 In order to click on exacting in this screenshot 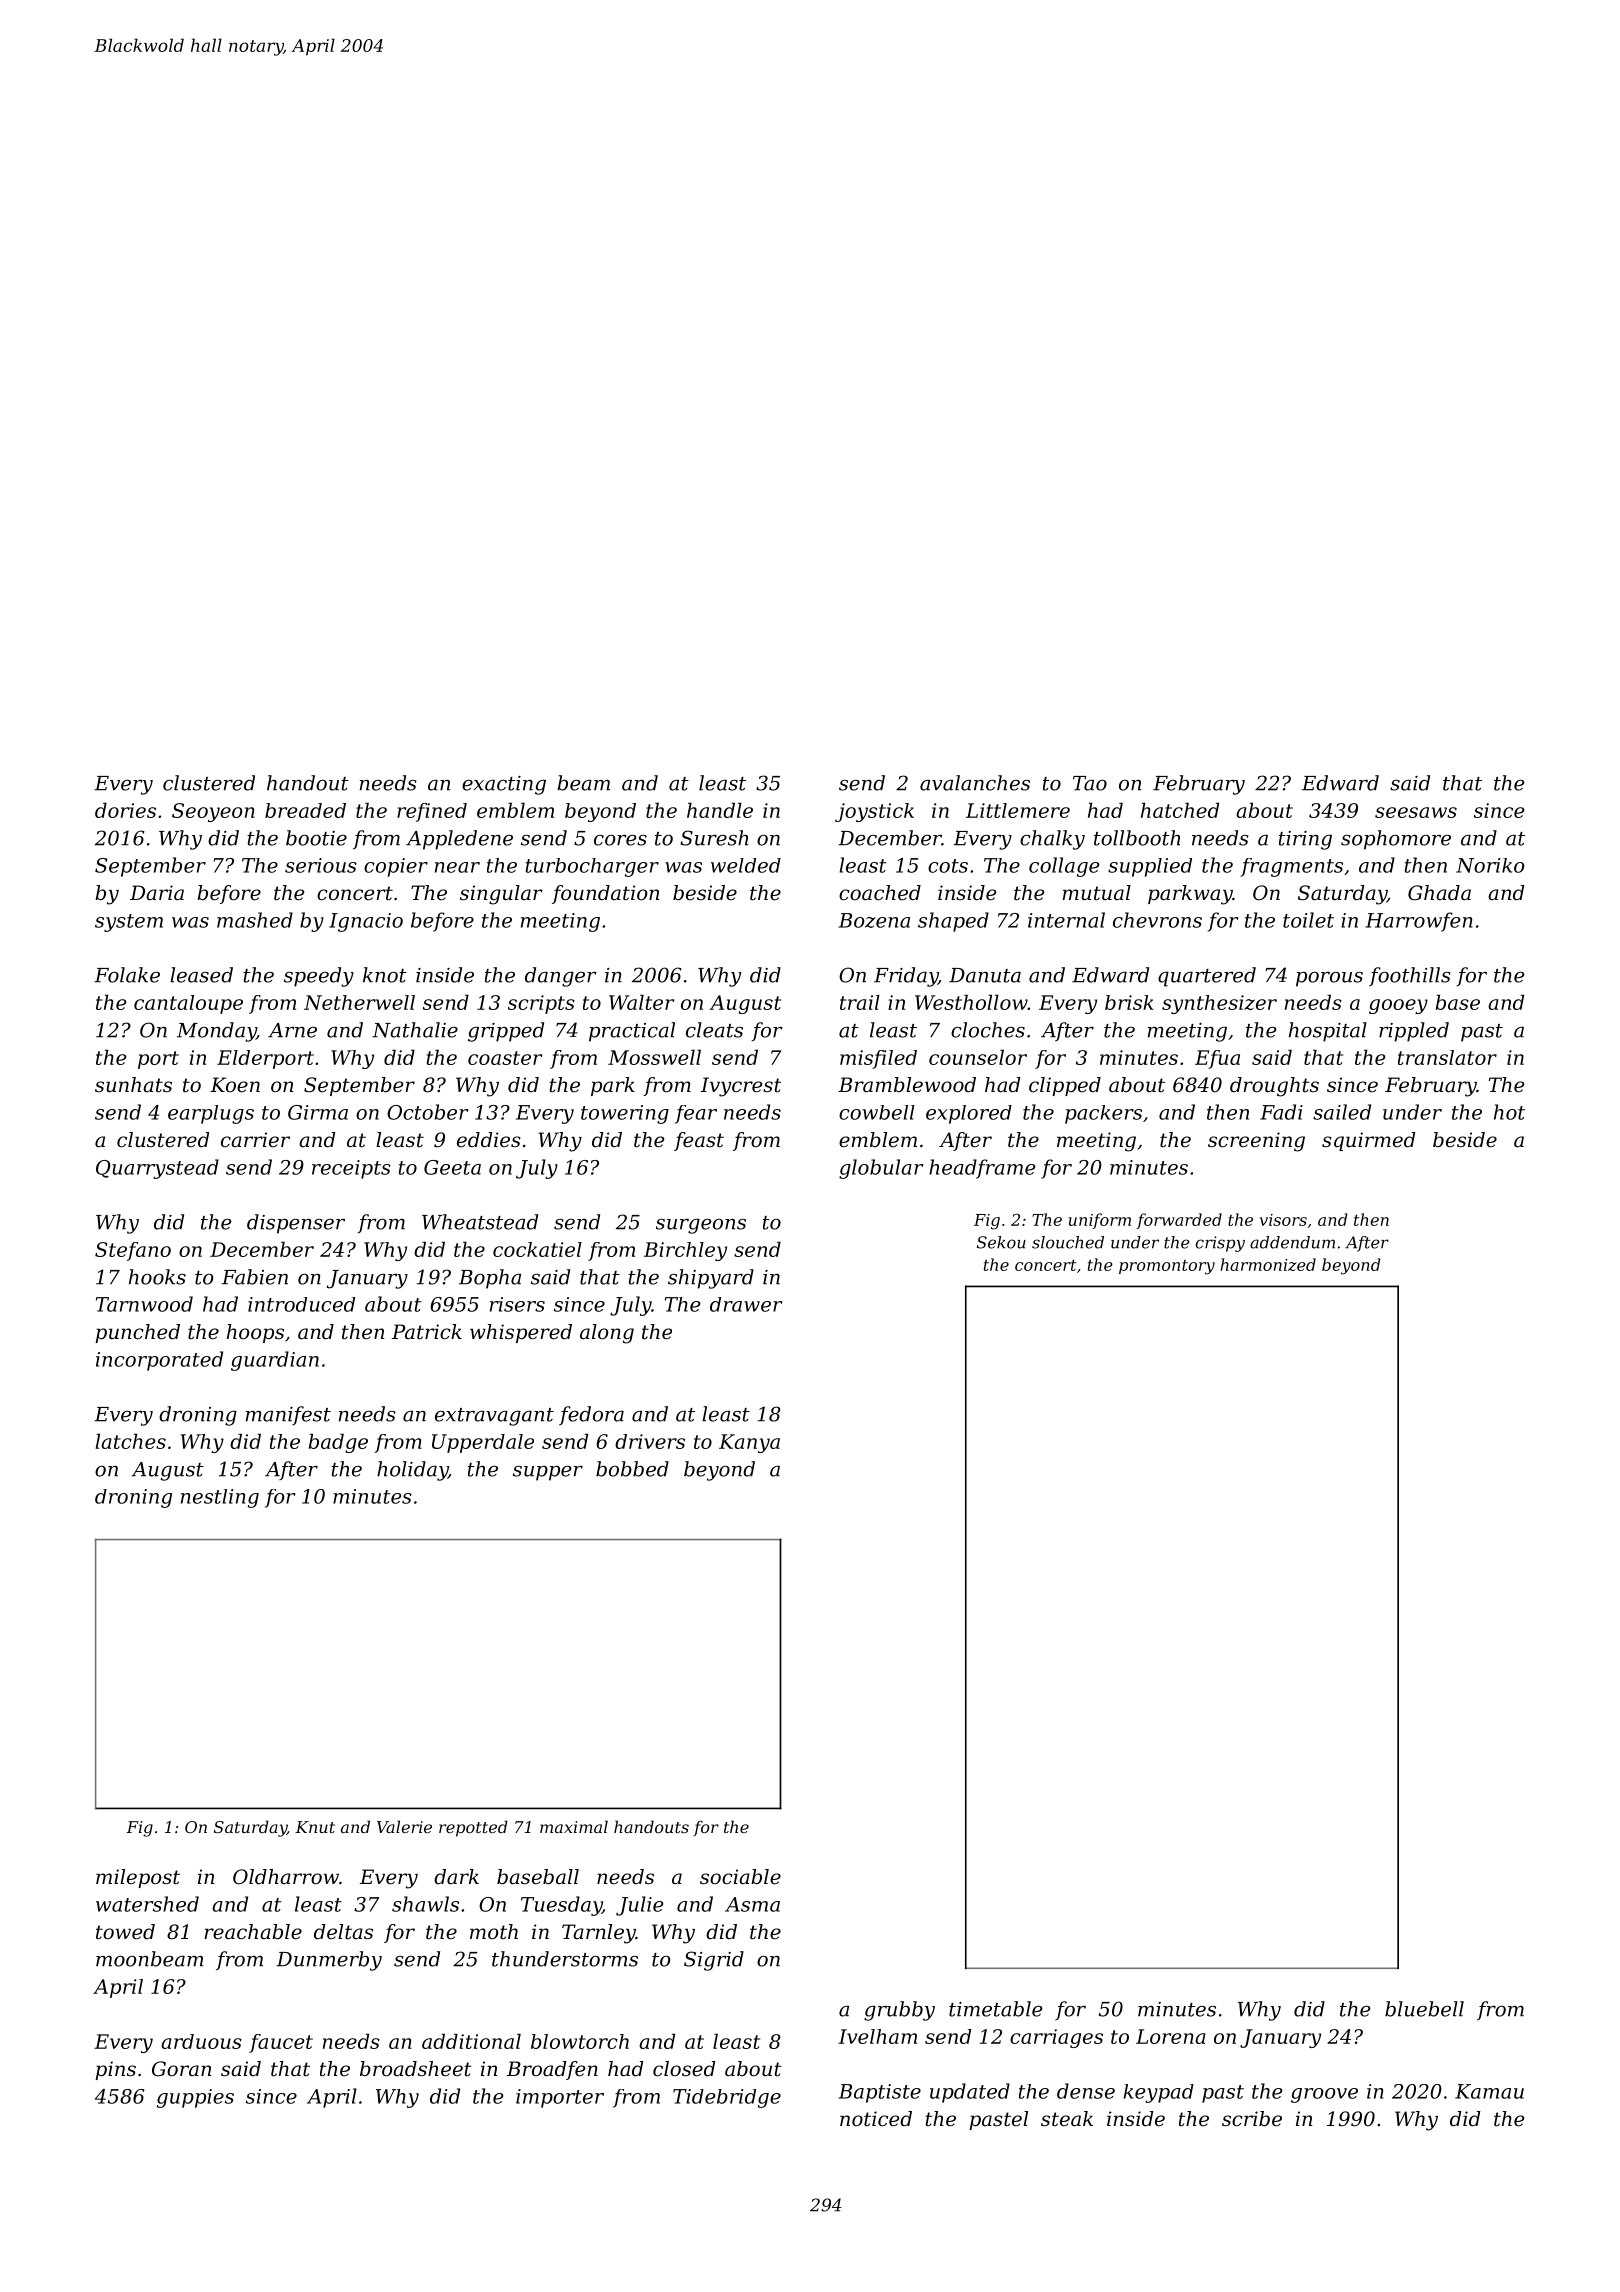, I will do `click(504, 785)`.
